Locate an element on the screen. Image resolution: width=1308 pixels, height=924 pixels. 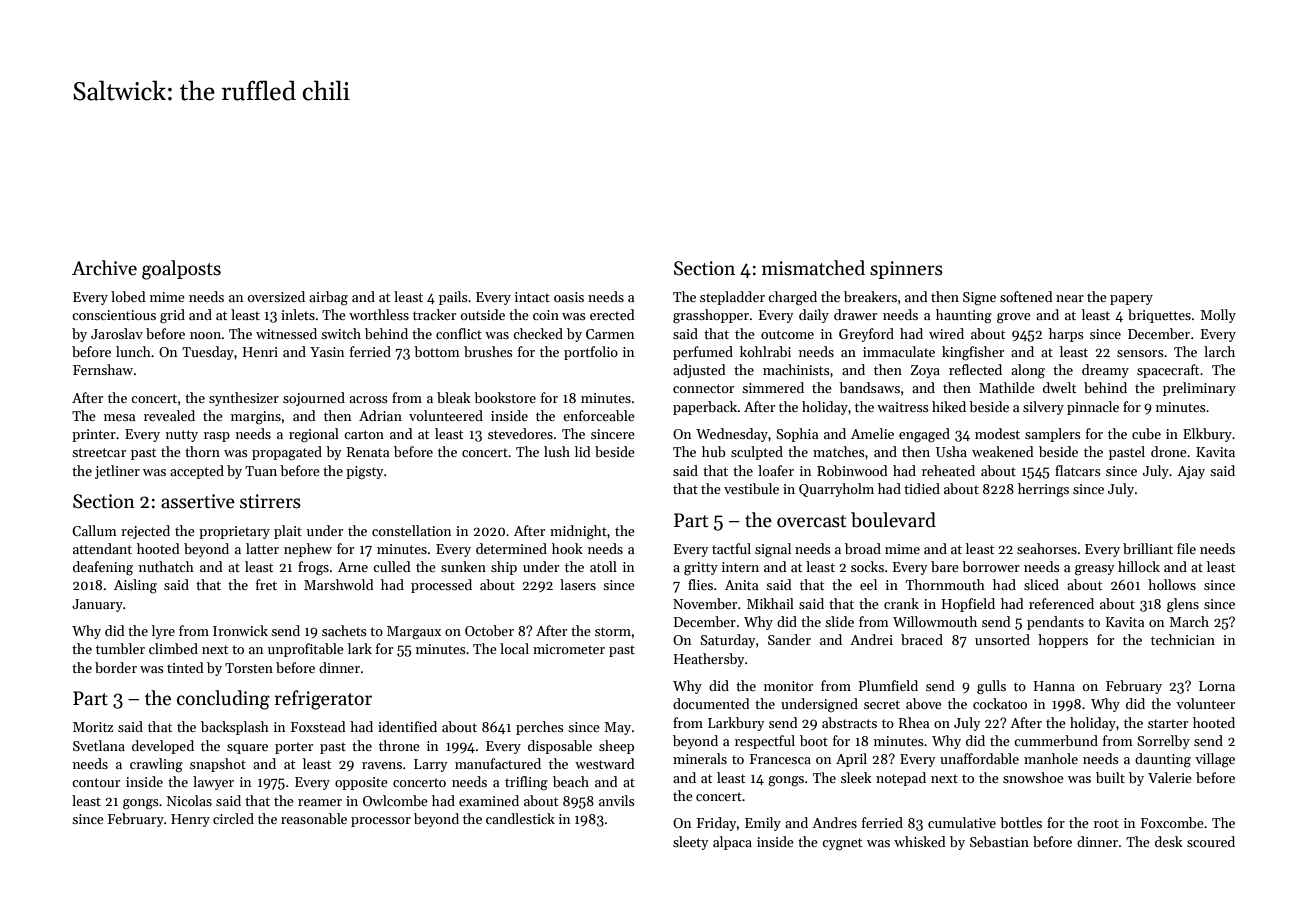
Henry is located at coordinates (190, 820).
